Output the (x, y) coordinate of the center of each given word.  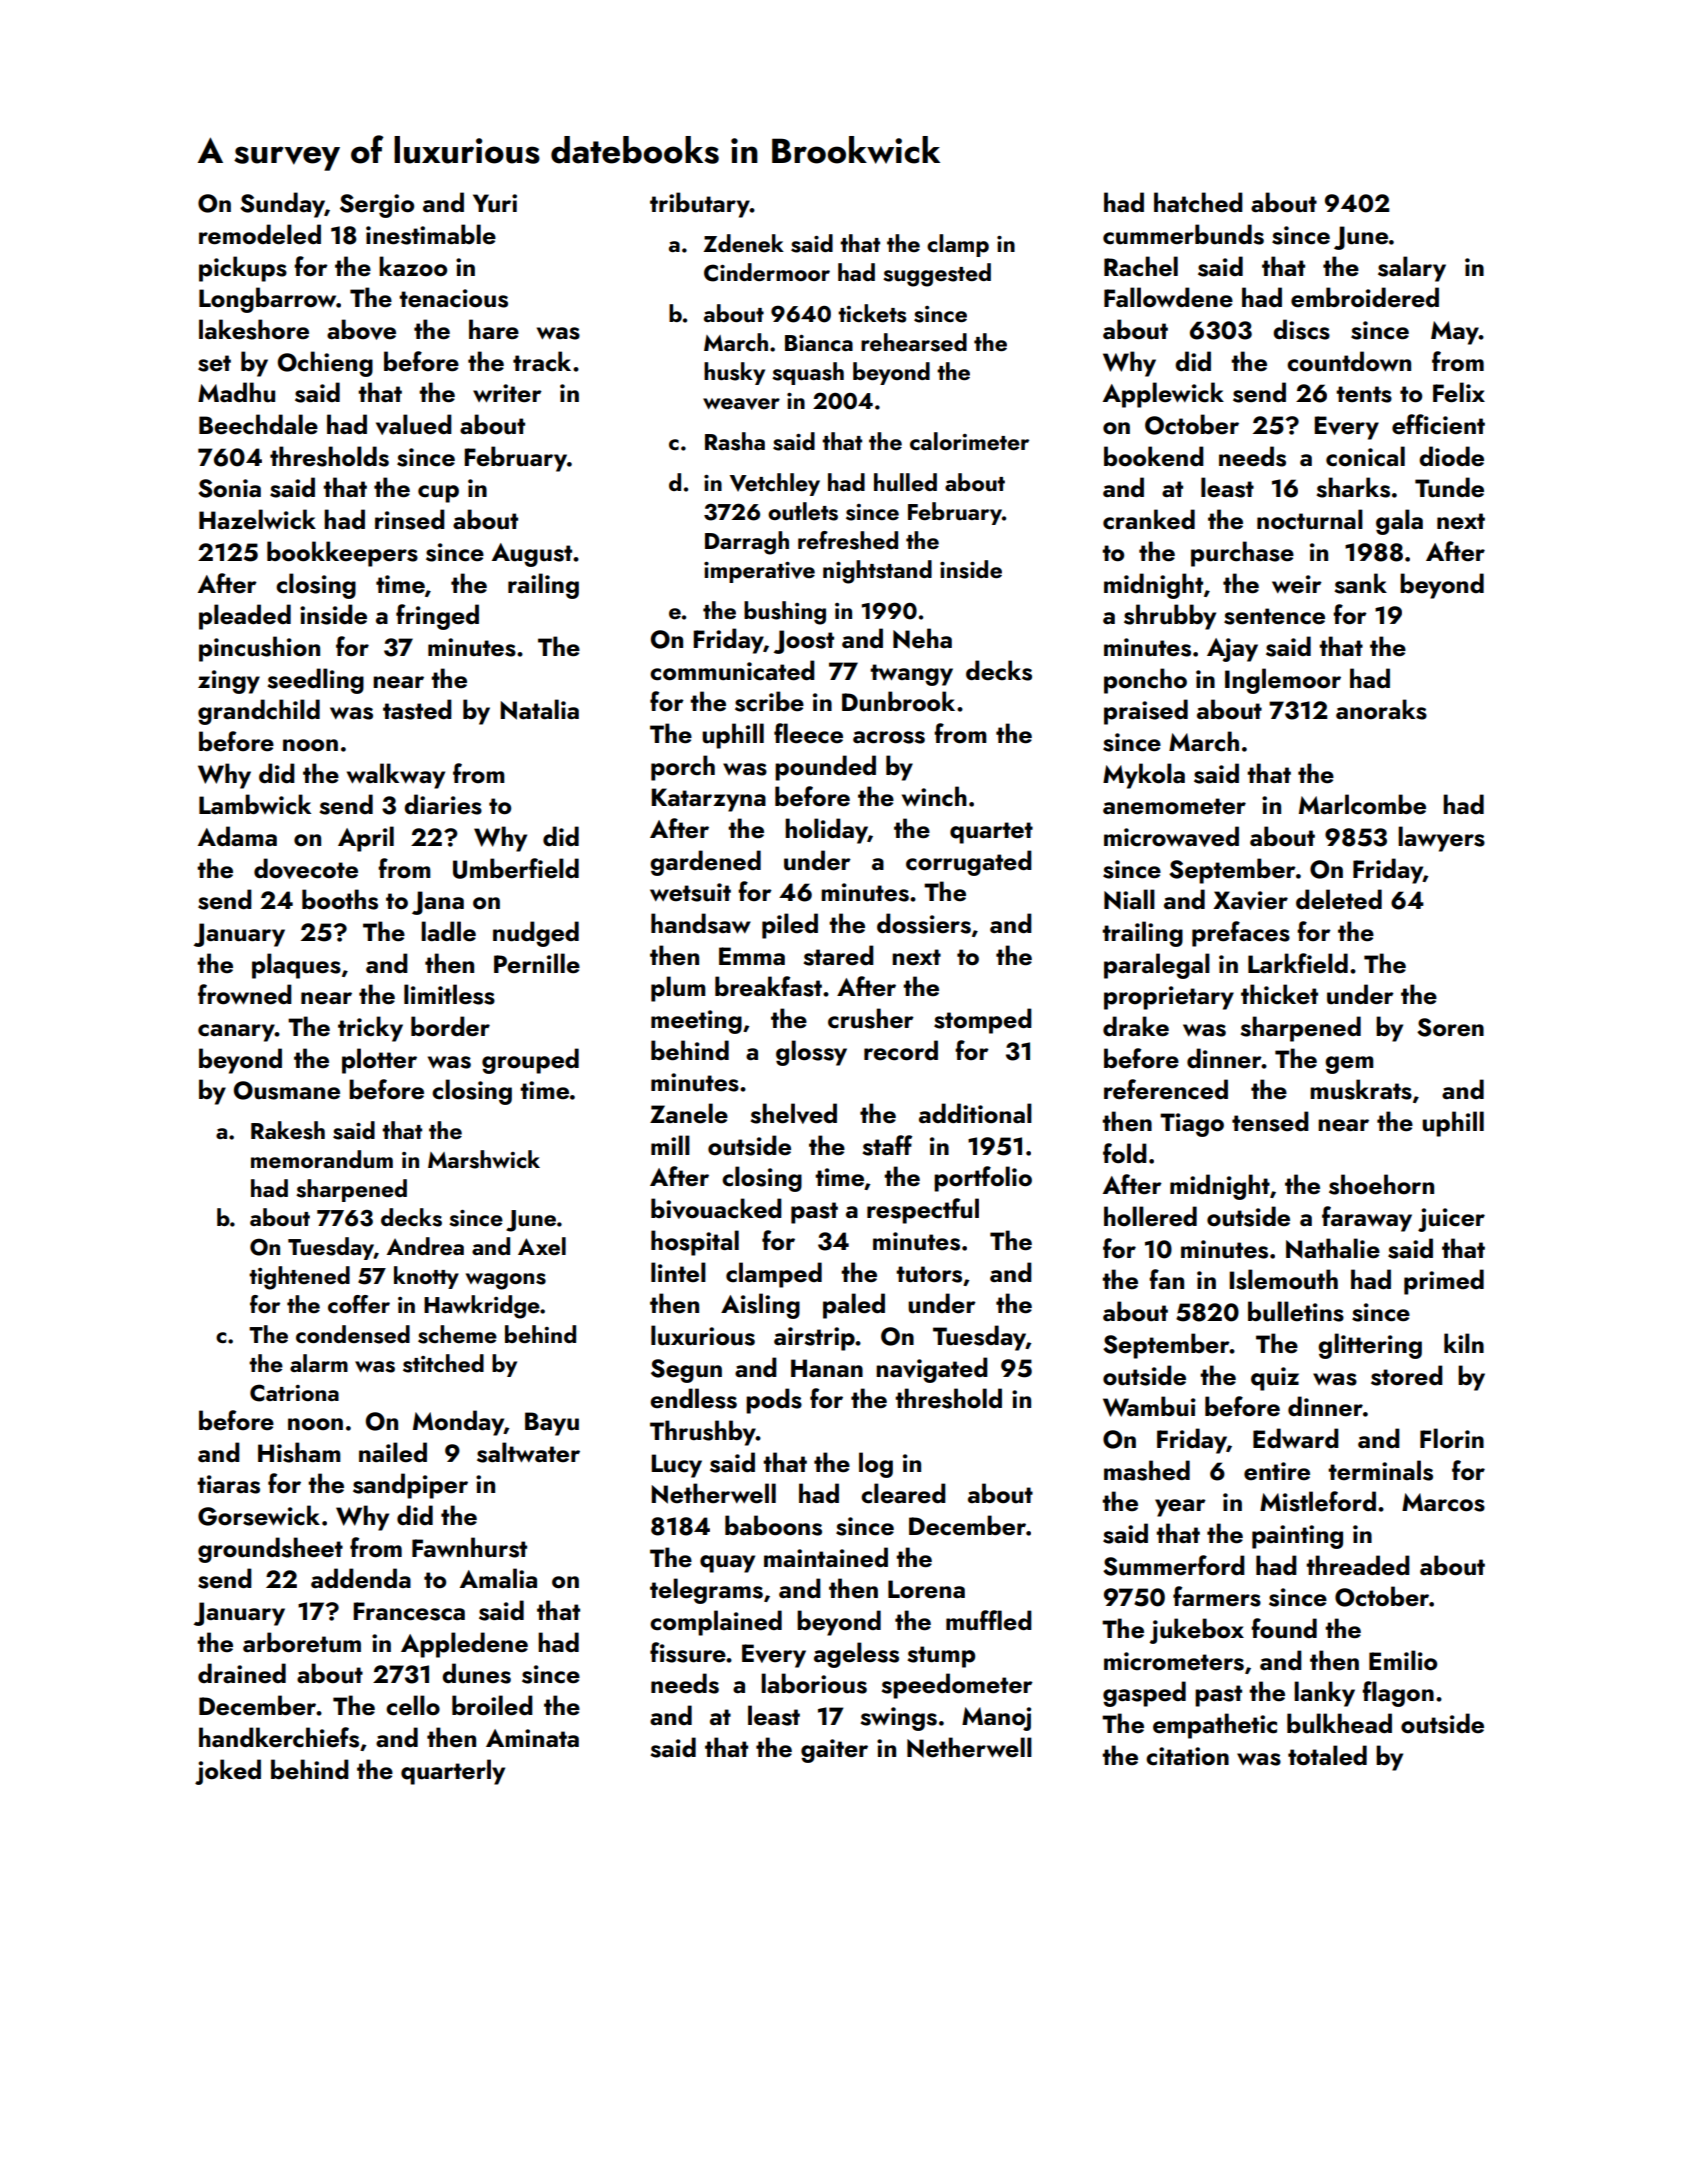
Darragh (747, 543)
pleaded (245, 617)
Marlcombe (1362, 804)
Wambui (1149, 1406)
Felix (1459, 392)
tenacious (453, 298)
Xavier (1250, 900)
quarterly (453, 1772)
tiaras (228, 1484)
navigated (932, 1370)
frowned (245, 994)
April (366, 839)
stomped (983, 1021)
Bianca (819, 343)
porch (683, 768)
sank (1360, 583)
